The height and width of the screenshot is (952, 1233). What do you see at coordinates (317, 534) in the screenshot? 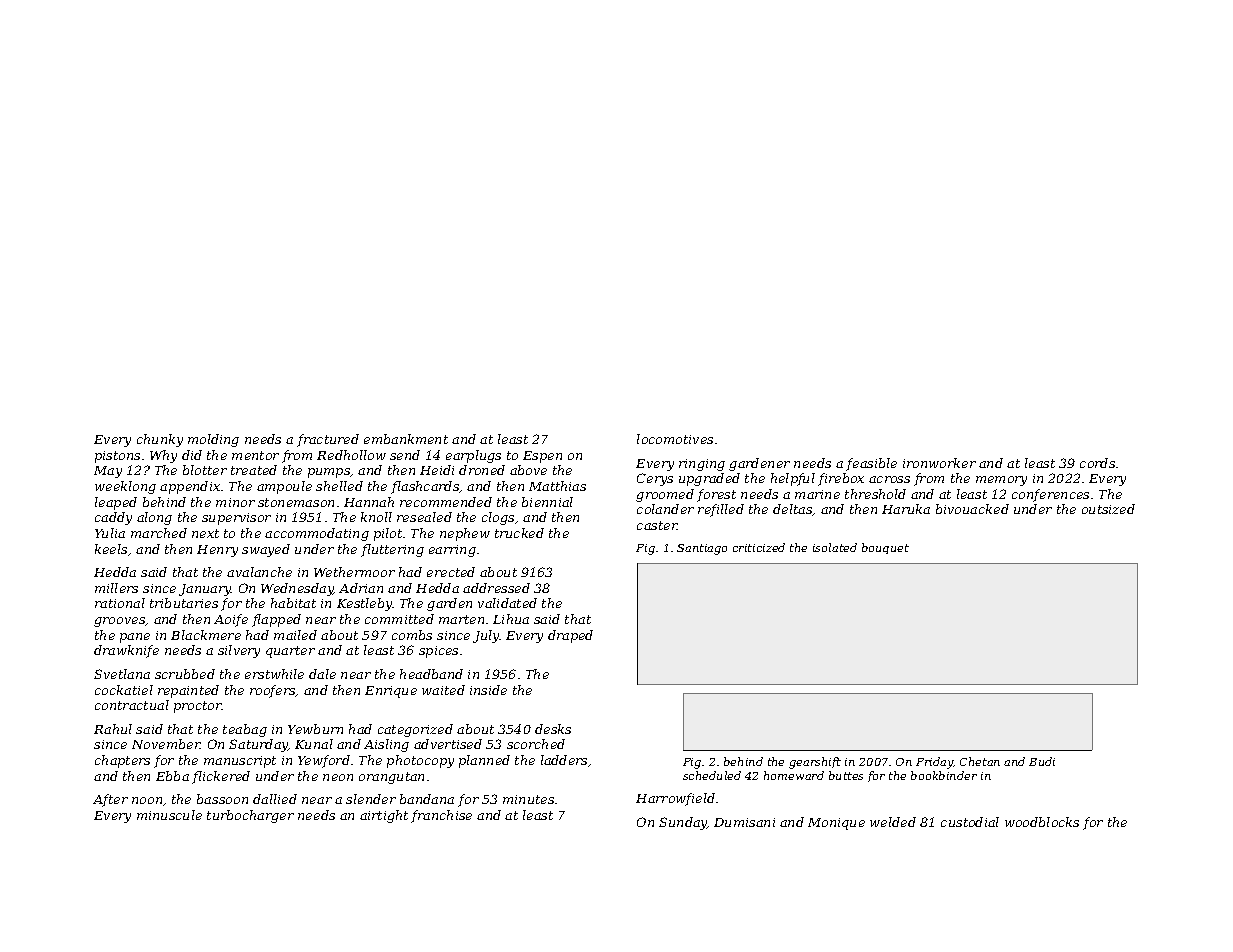
I see `accommodating` at bounding box center [317, 534].
